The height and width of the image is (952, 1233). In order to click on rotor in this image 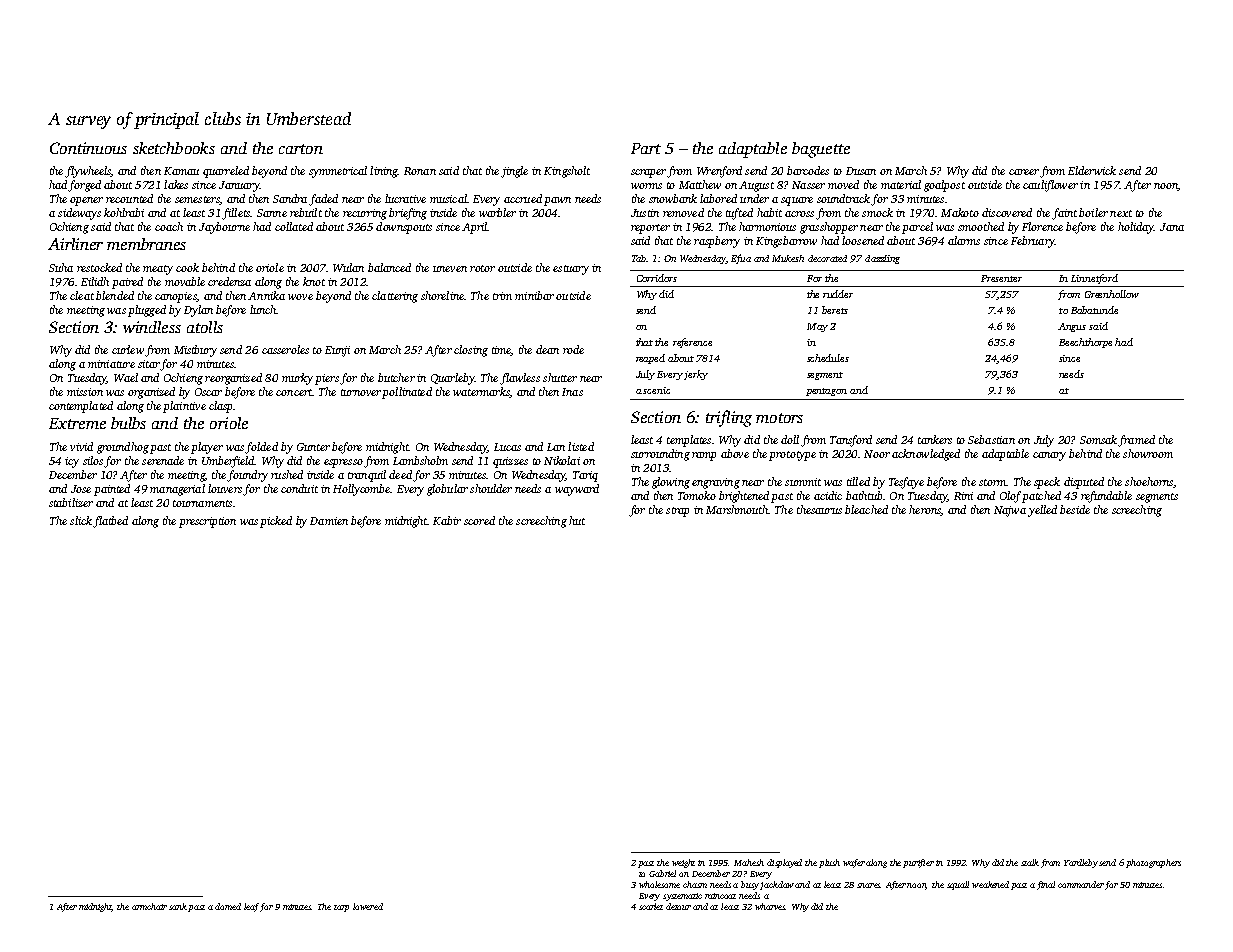, I will do `click(482, 268)`.
